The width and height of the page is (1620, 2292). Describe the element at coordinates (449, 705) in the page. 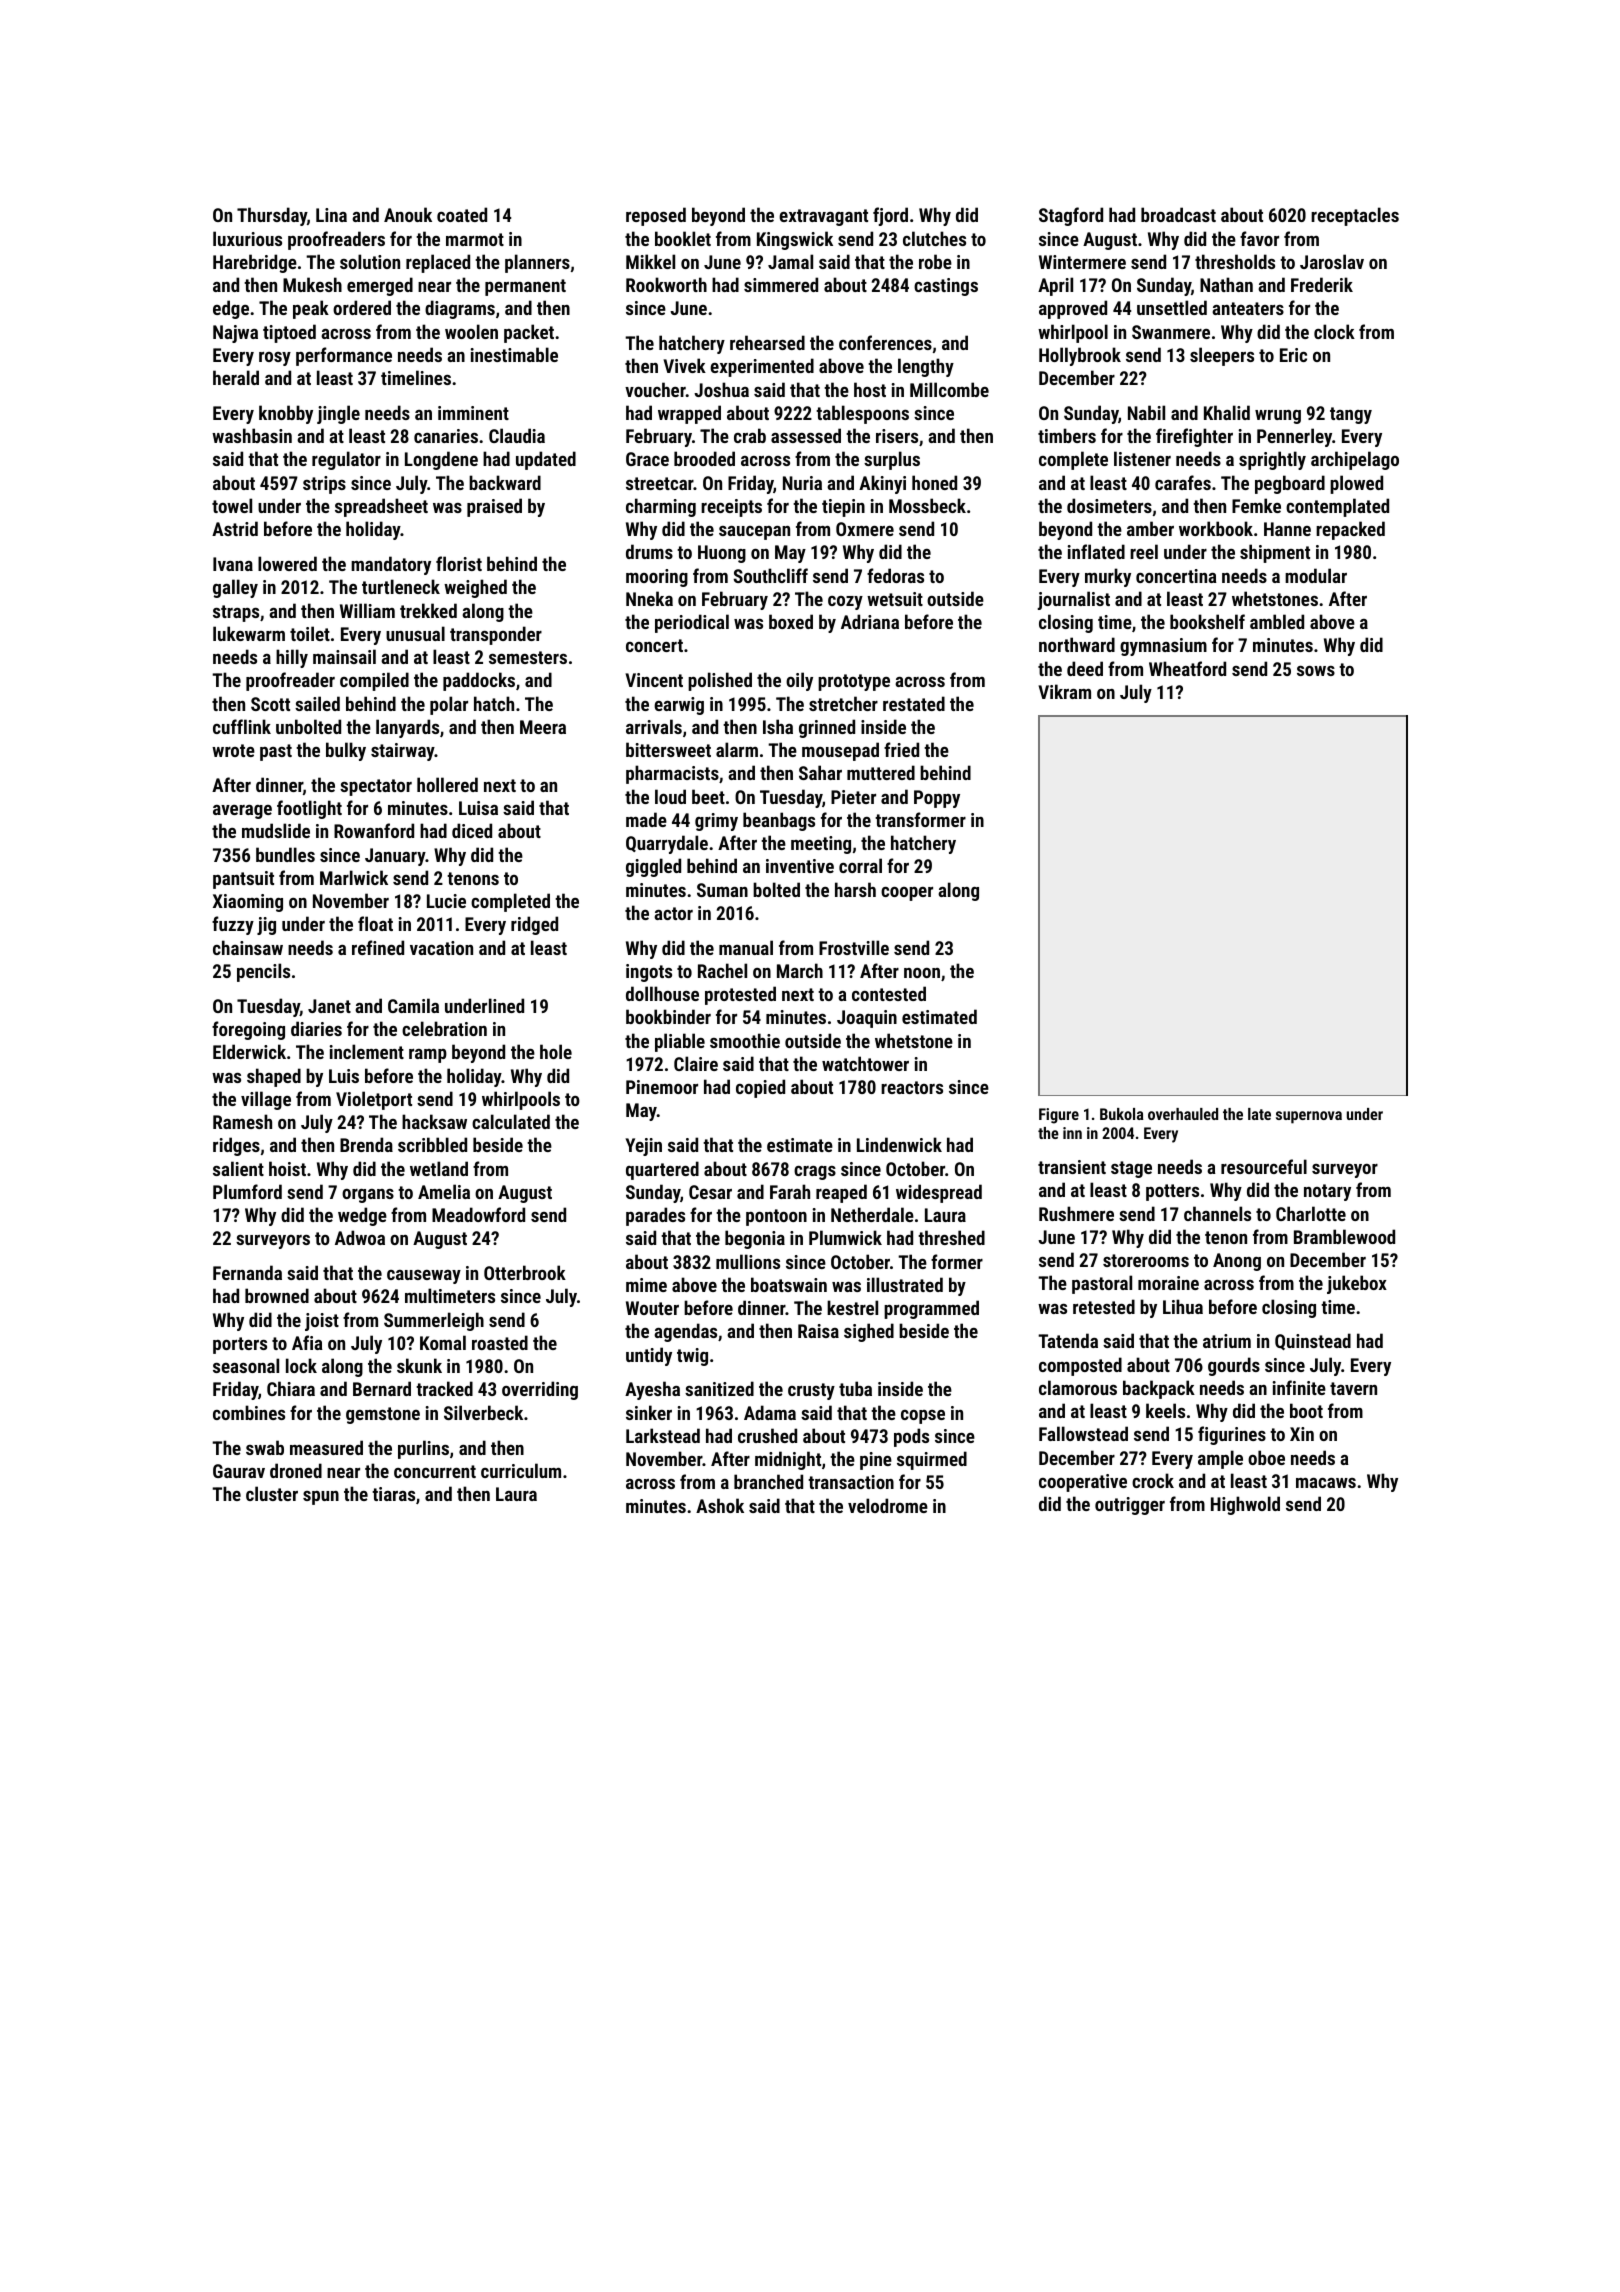

I see `polar` at that location.
